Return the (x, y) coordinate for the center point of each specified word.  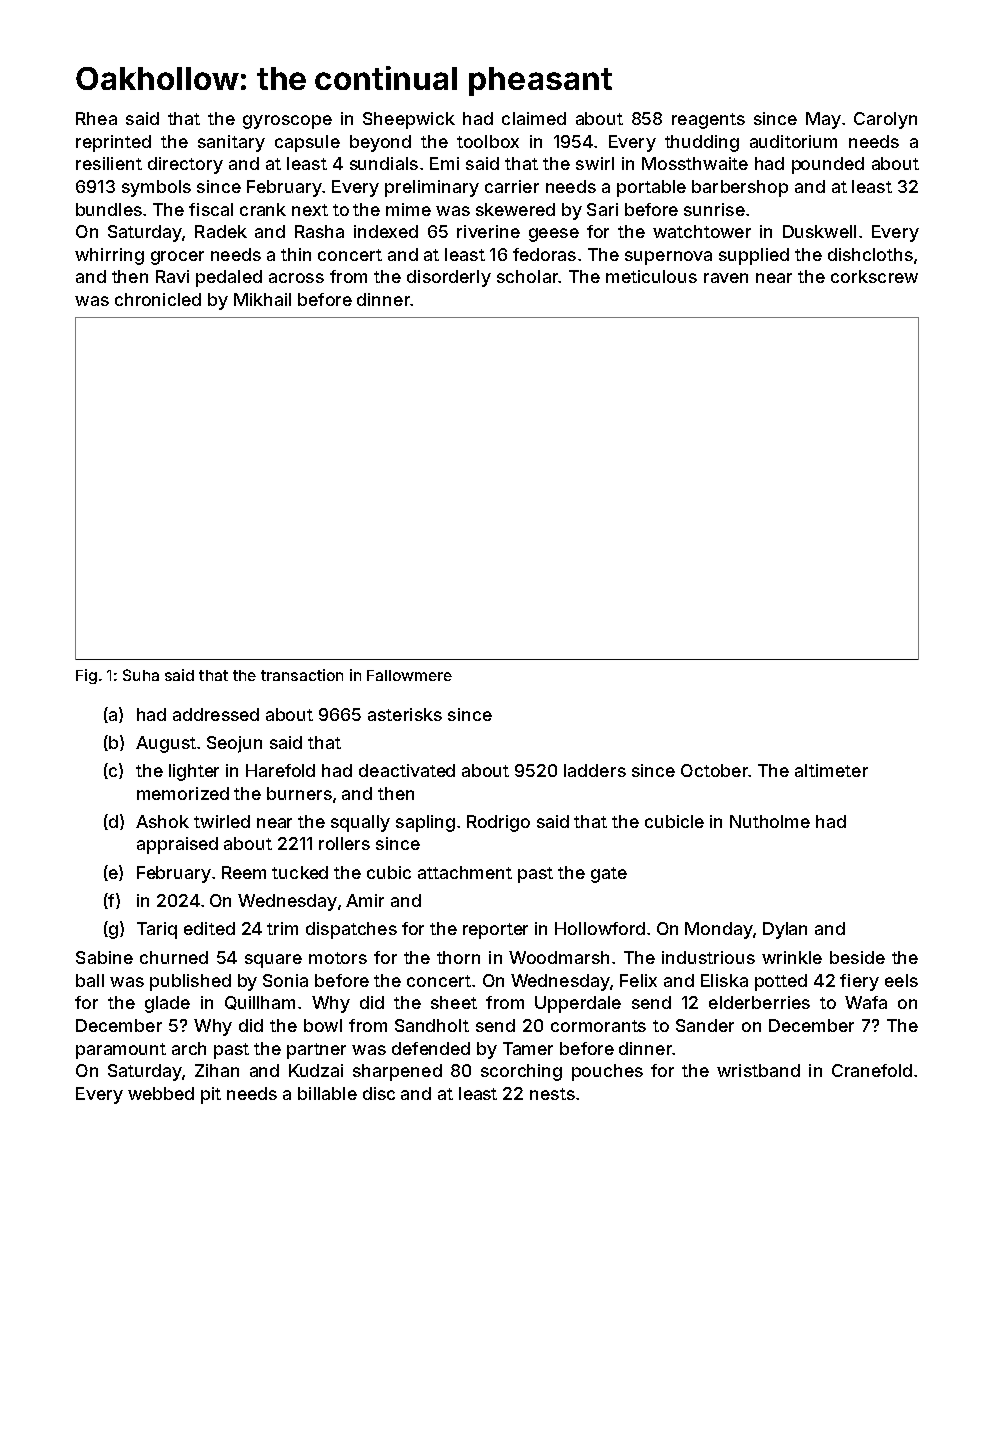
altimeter (831, 770)
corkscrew (874, 276)
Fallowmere (409, 675)
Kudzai (316, 1070)
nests (552, 1094)
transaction (302, 675)
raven (726, 278)
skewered (515, 209)
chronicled (158, 299)
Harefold (280, 770)
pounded (828, 165)
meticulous (651, 276)
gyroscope (287, 122)
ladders (595, 770)
